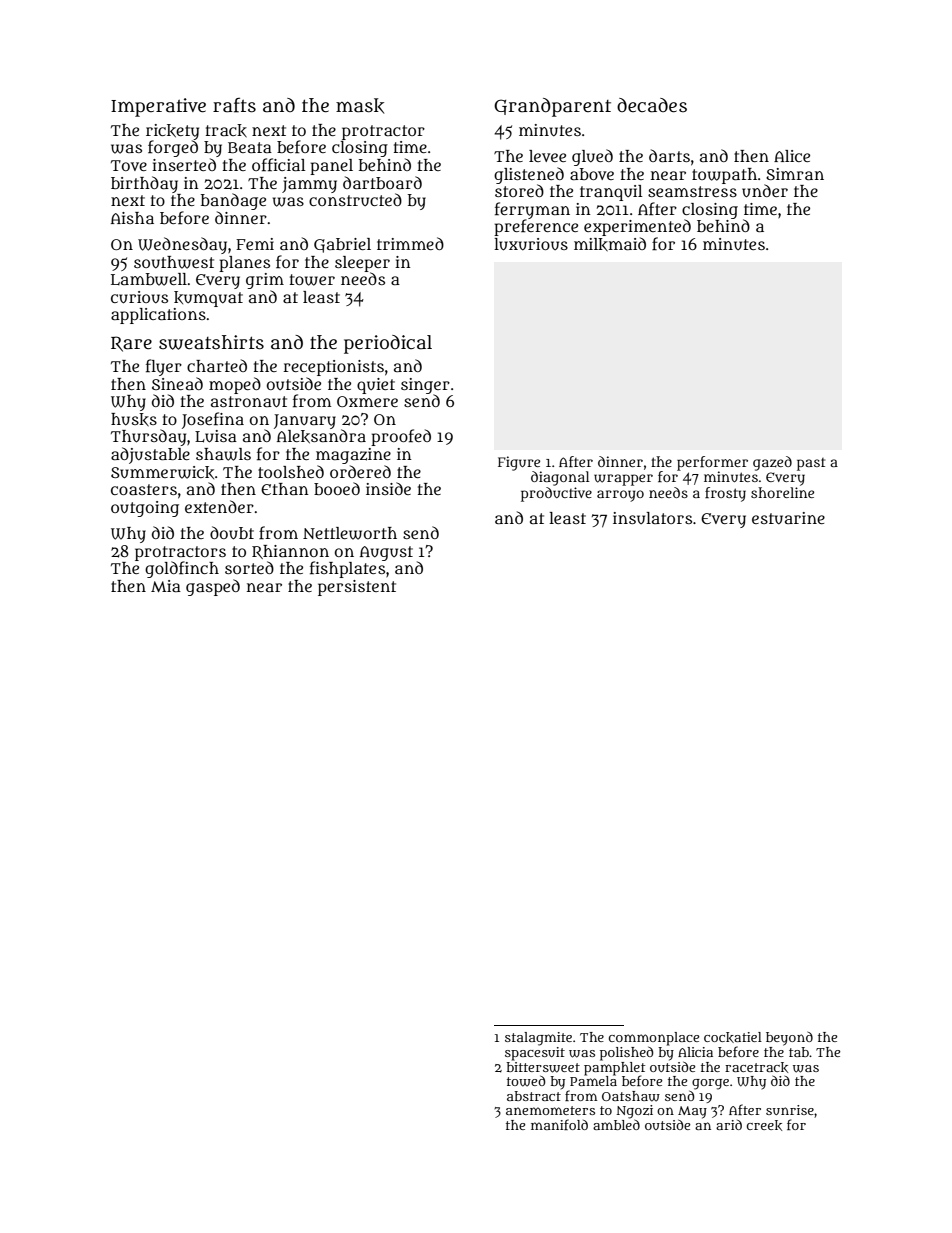  What do you see at coordinates (132, 218) in the page?
I see `Aisha` at bounding box center [132, 218].
